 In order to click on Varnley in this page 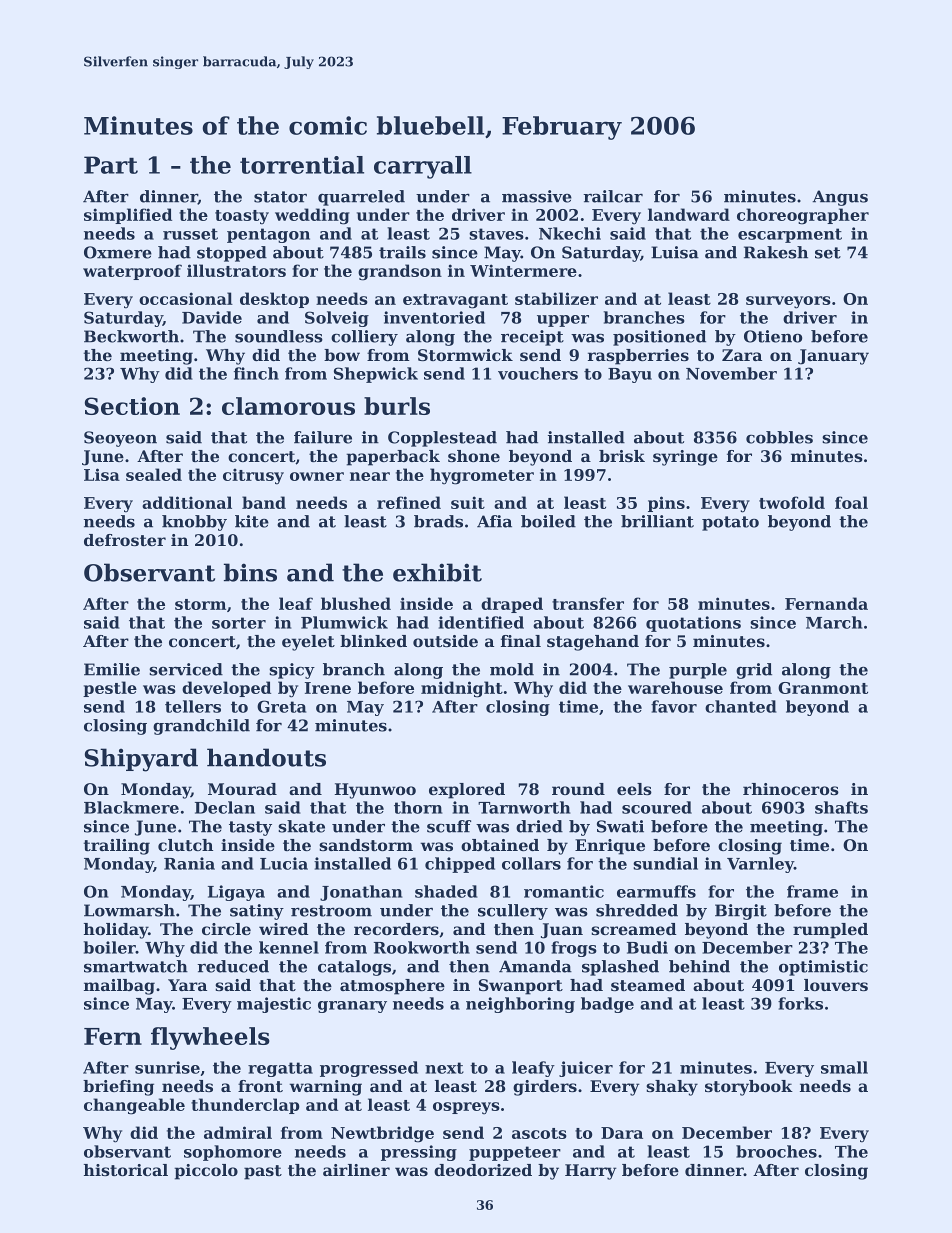, I will do `click(760, 865)`.
